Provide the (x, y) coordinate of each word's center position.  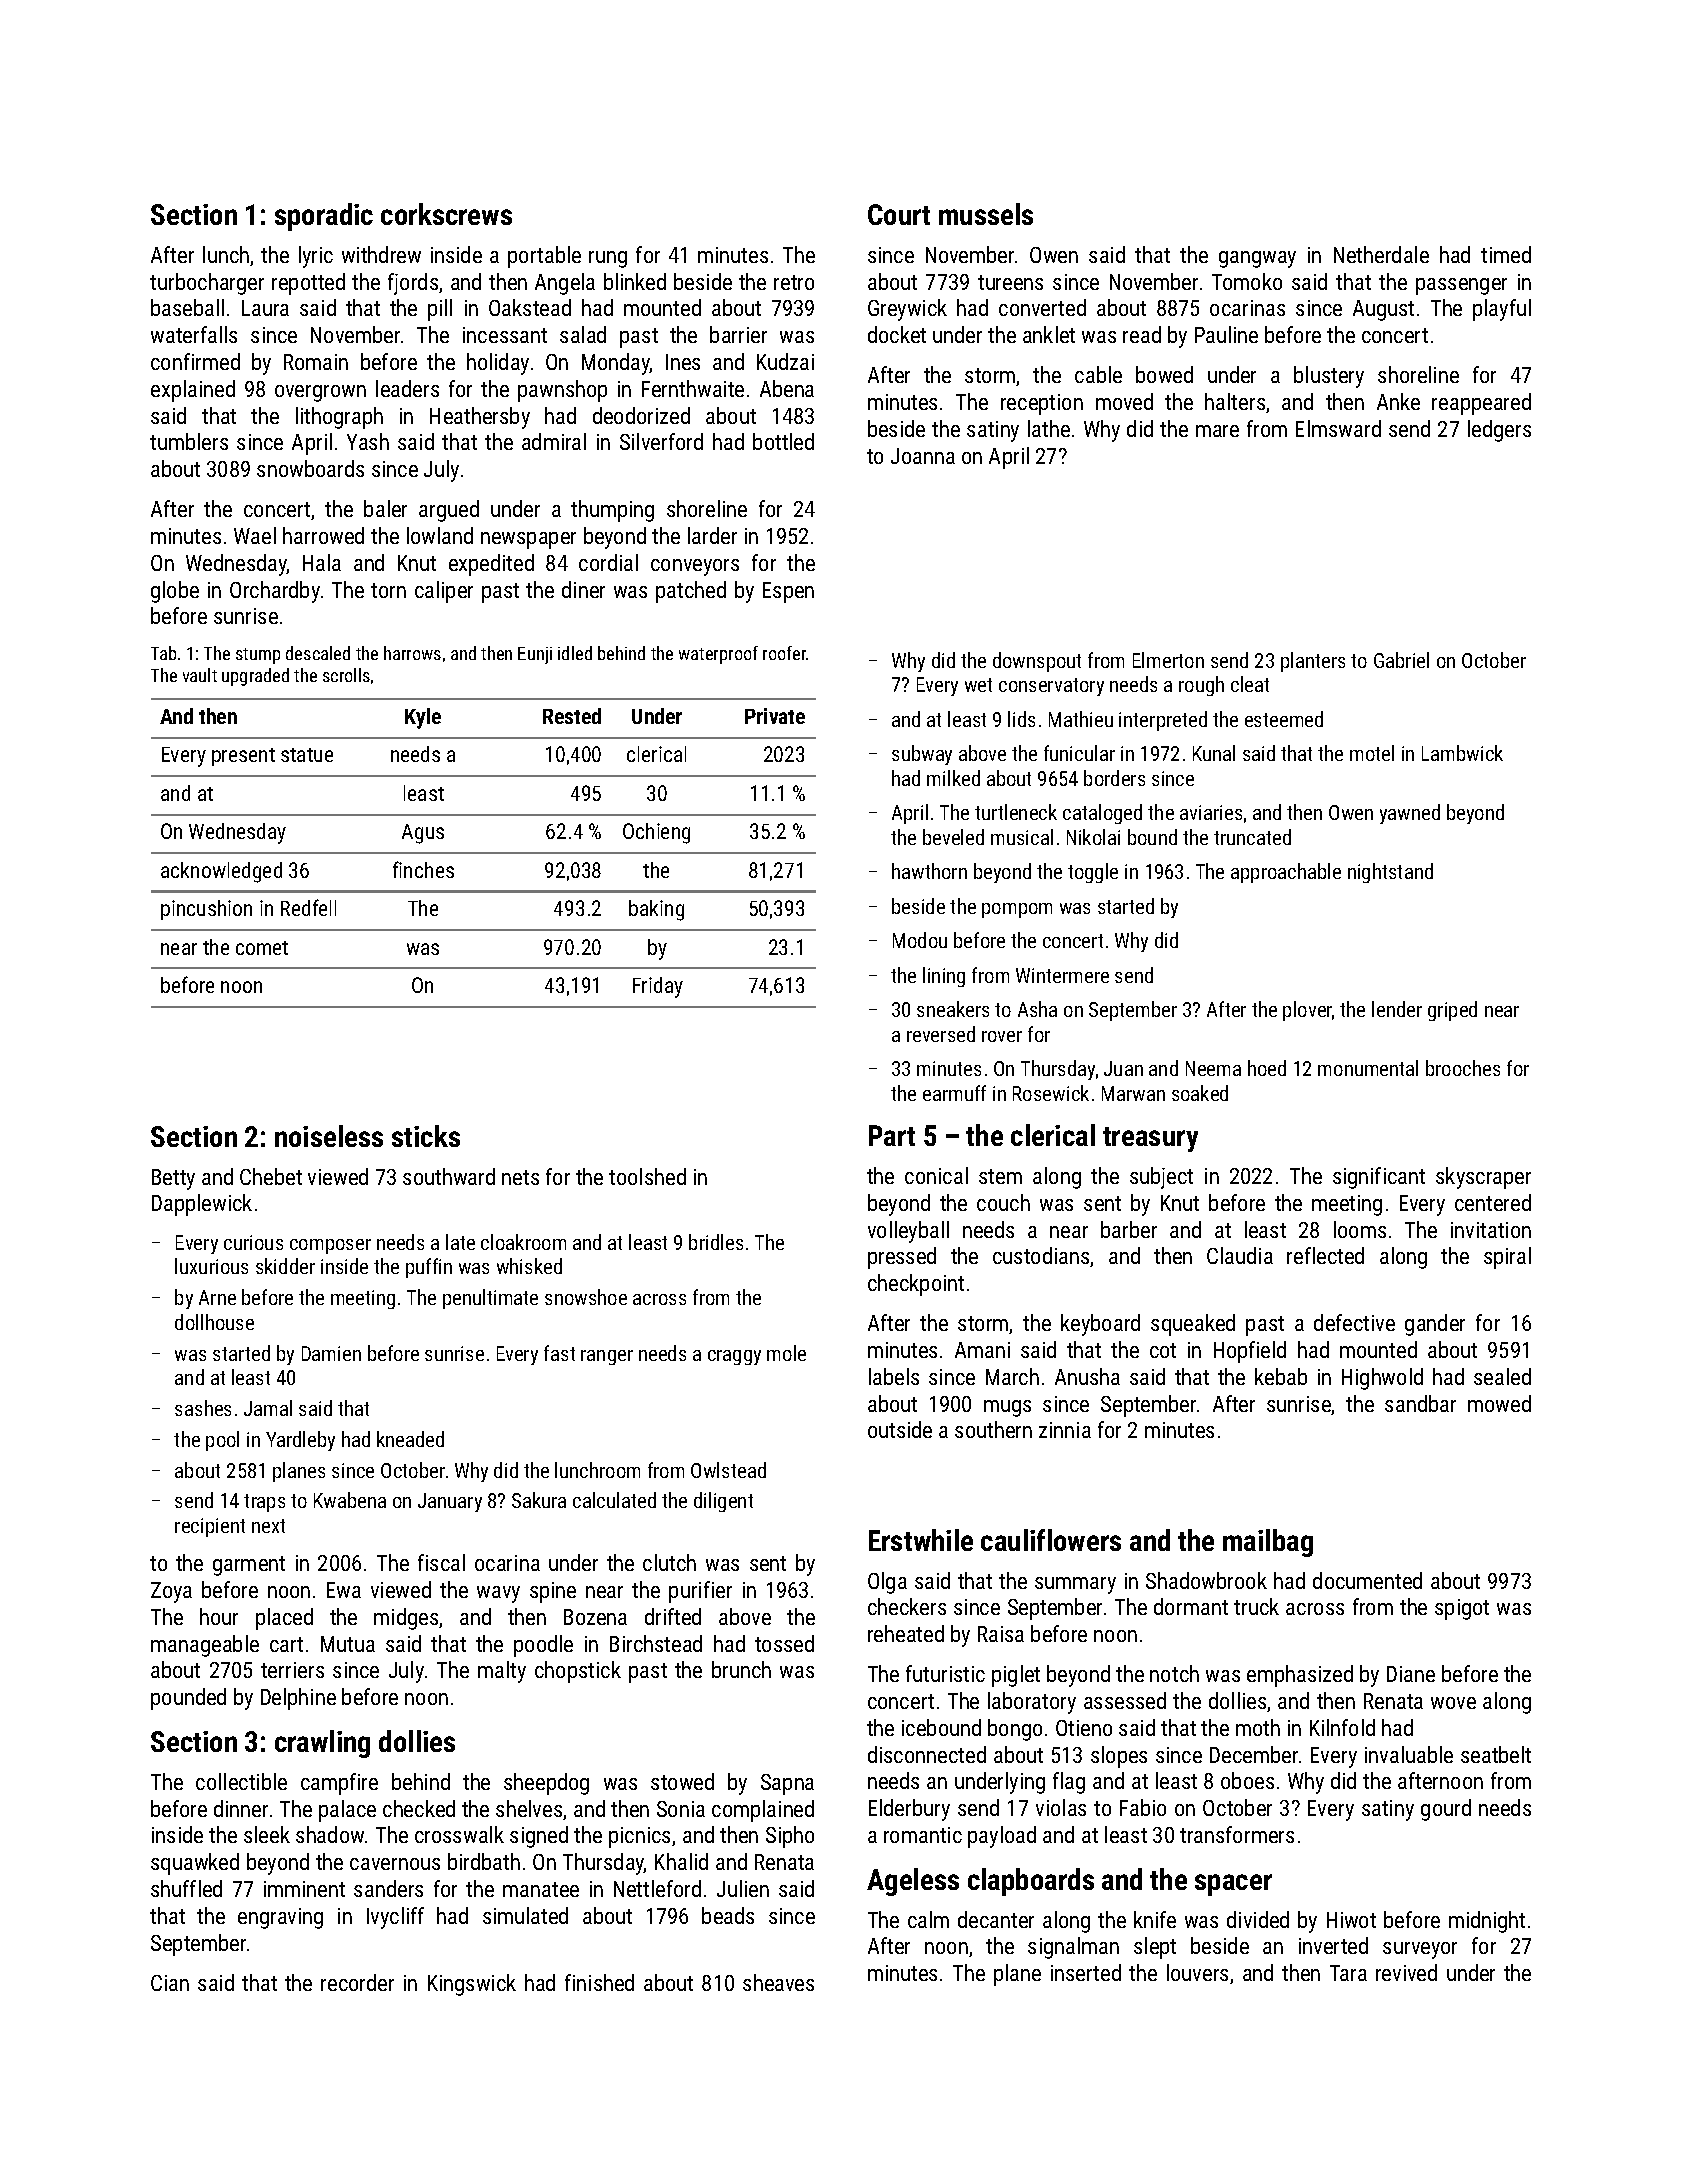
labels (894, 1376)
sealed (1502, 1376)
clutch (669, 1562)
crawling (322, 1744)
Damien (331, 1353)
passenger (1461, 286)
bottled (783, 441)
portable (544, 257)
